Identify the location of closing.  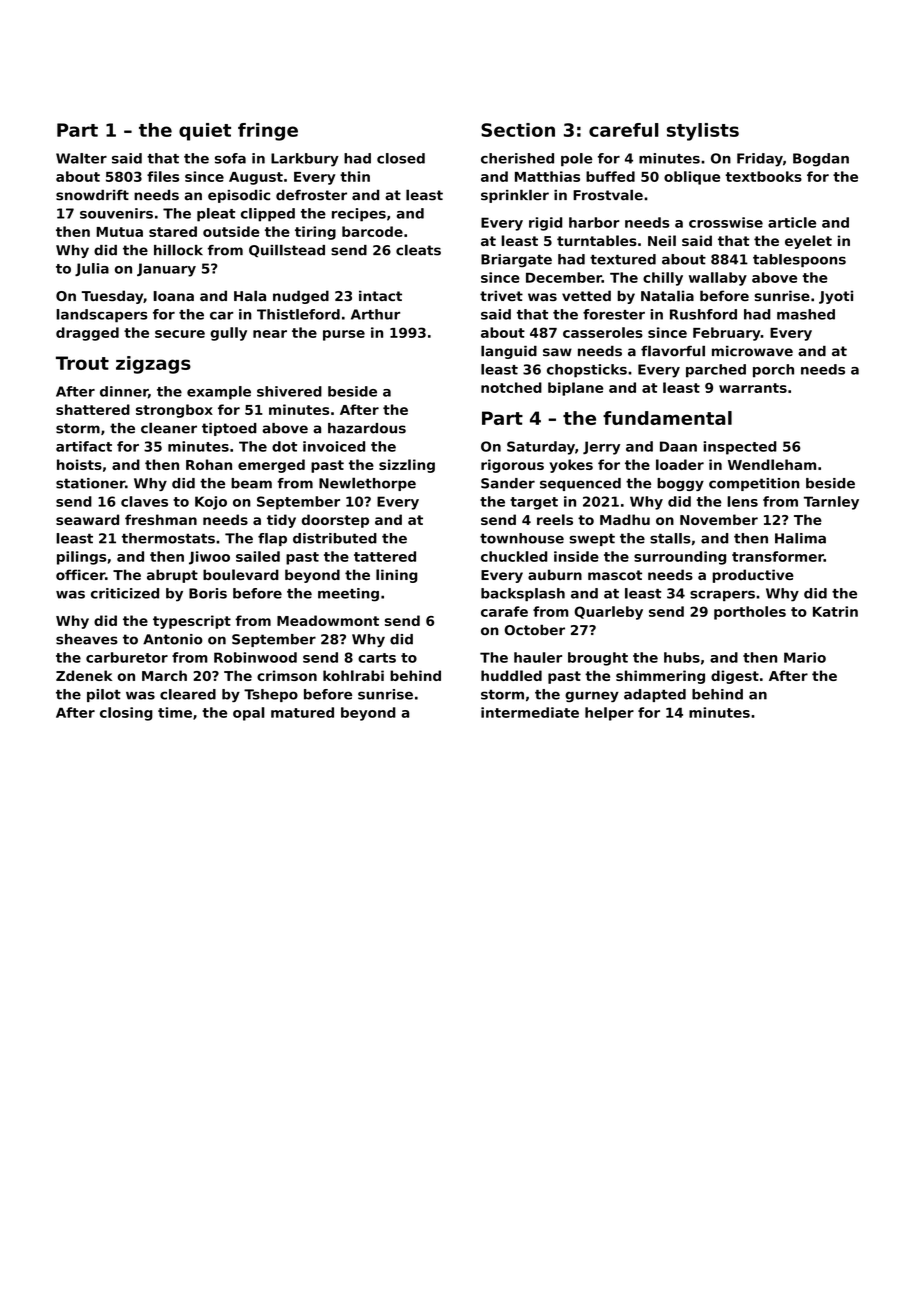
(126, 714).
